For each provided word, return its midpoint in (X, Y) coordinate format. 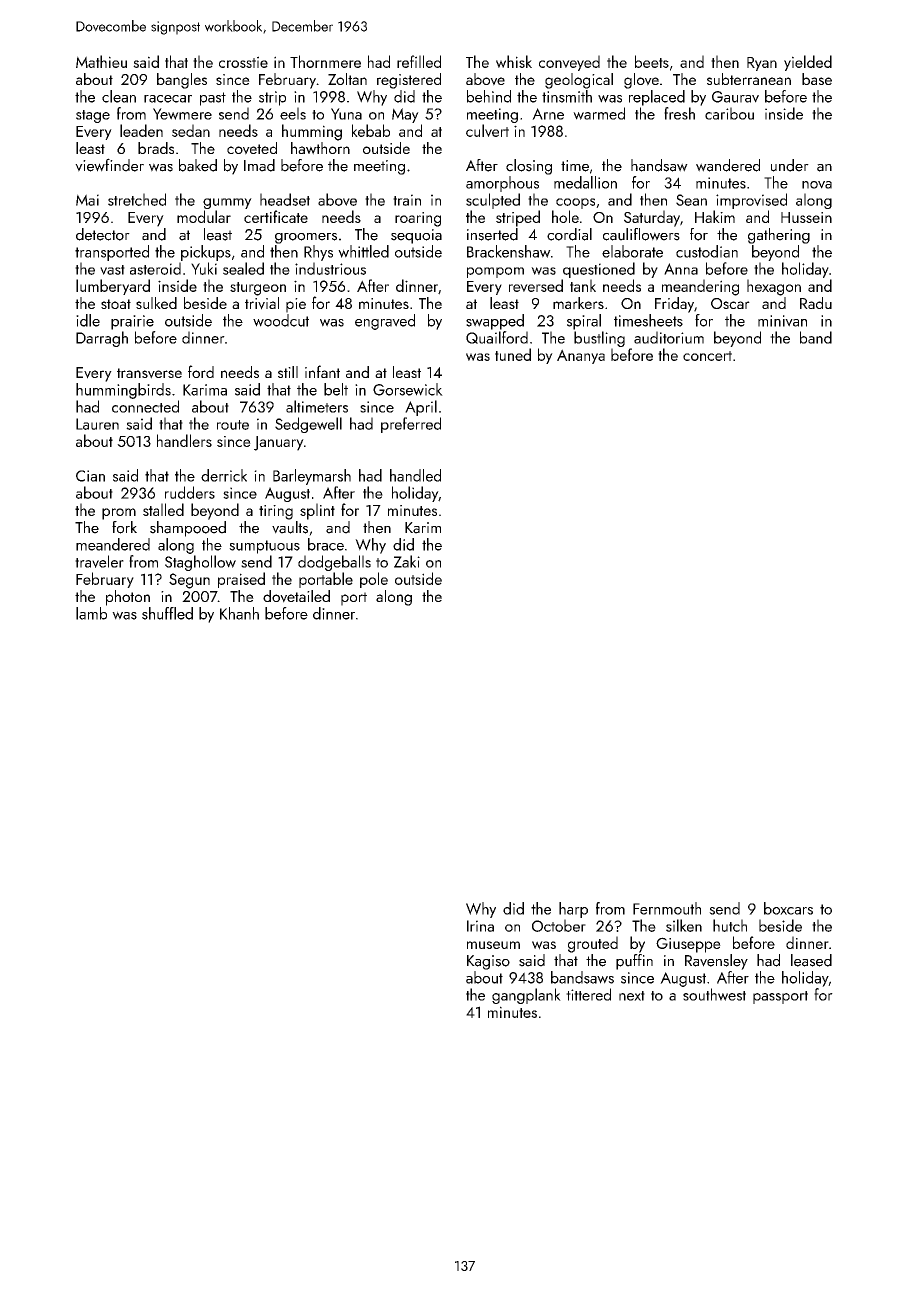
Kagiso (488, 962)
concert (707, 356)
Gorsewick (408, 389)
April (421, 408)
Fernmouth (667, 908)
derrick (224, 475)
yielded (808, 63)
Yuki (204, 268)
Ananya (581, 356)
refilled (419, 61)
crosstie (243, 62)
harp (573, 910)
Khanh (239, 613)
